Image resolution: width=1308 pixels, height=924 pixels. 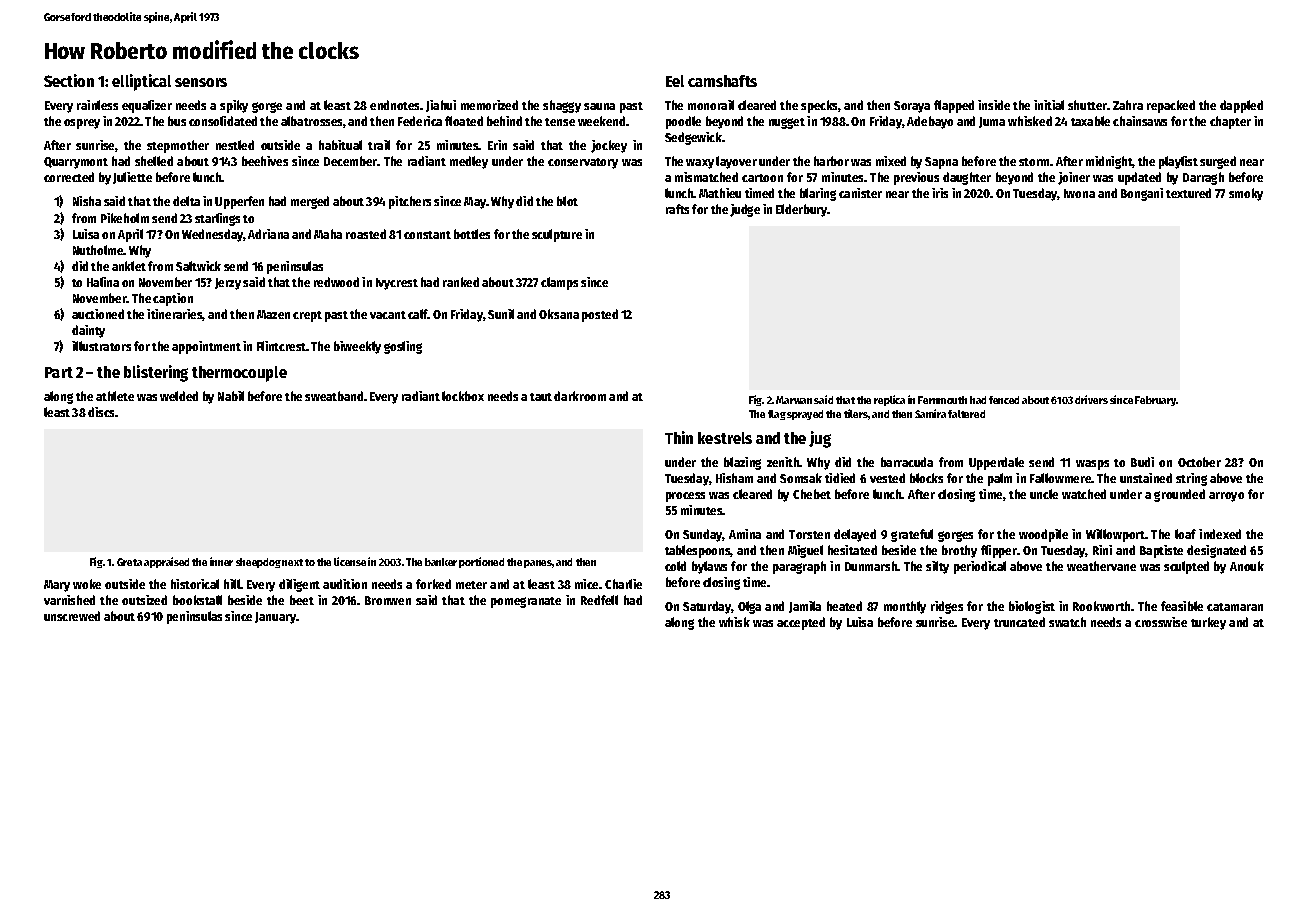 What do you see at coordinates (675, 566) in the document?
I see `cold` at bounding box center [675, 566].
